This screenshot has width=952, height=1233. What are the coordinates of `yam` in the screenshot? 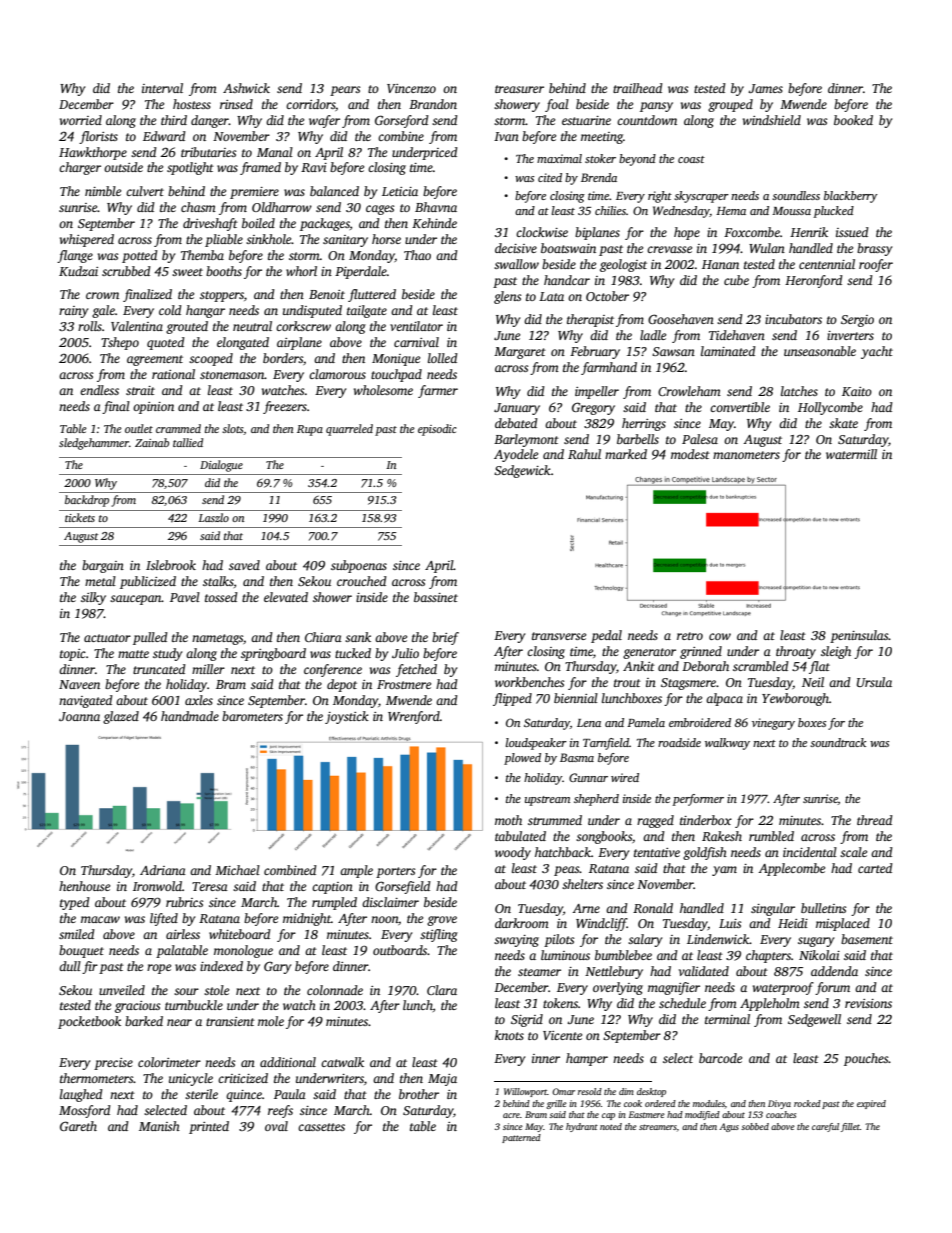 It's located at (724, 871).
